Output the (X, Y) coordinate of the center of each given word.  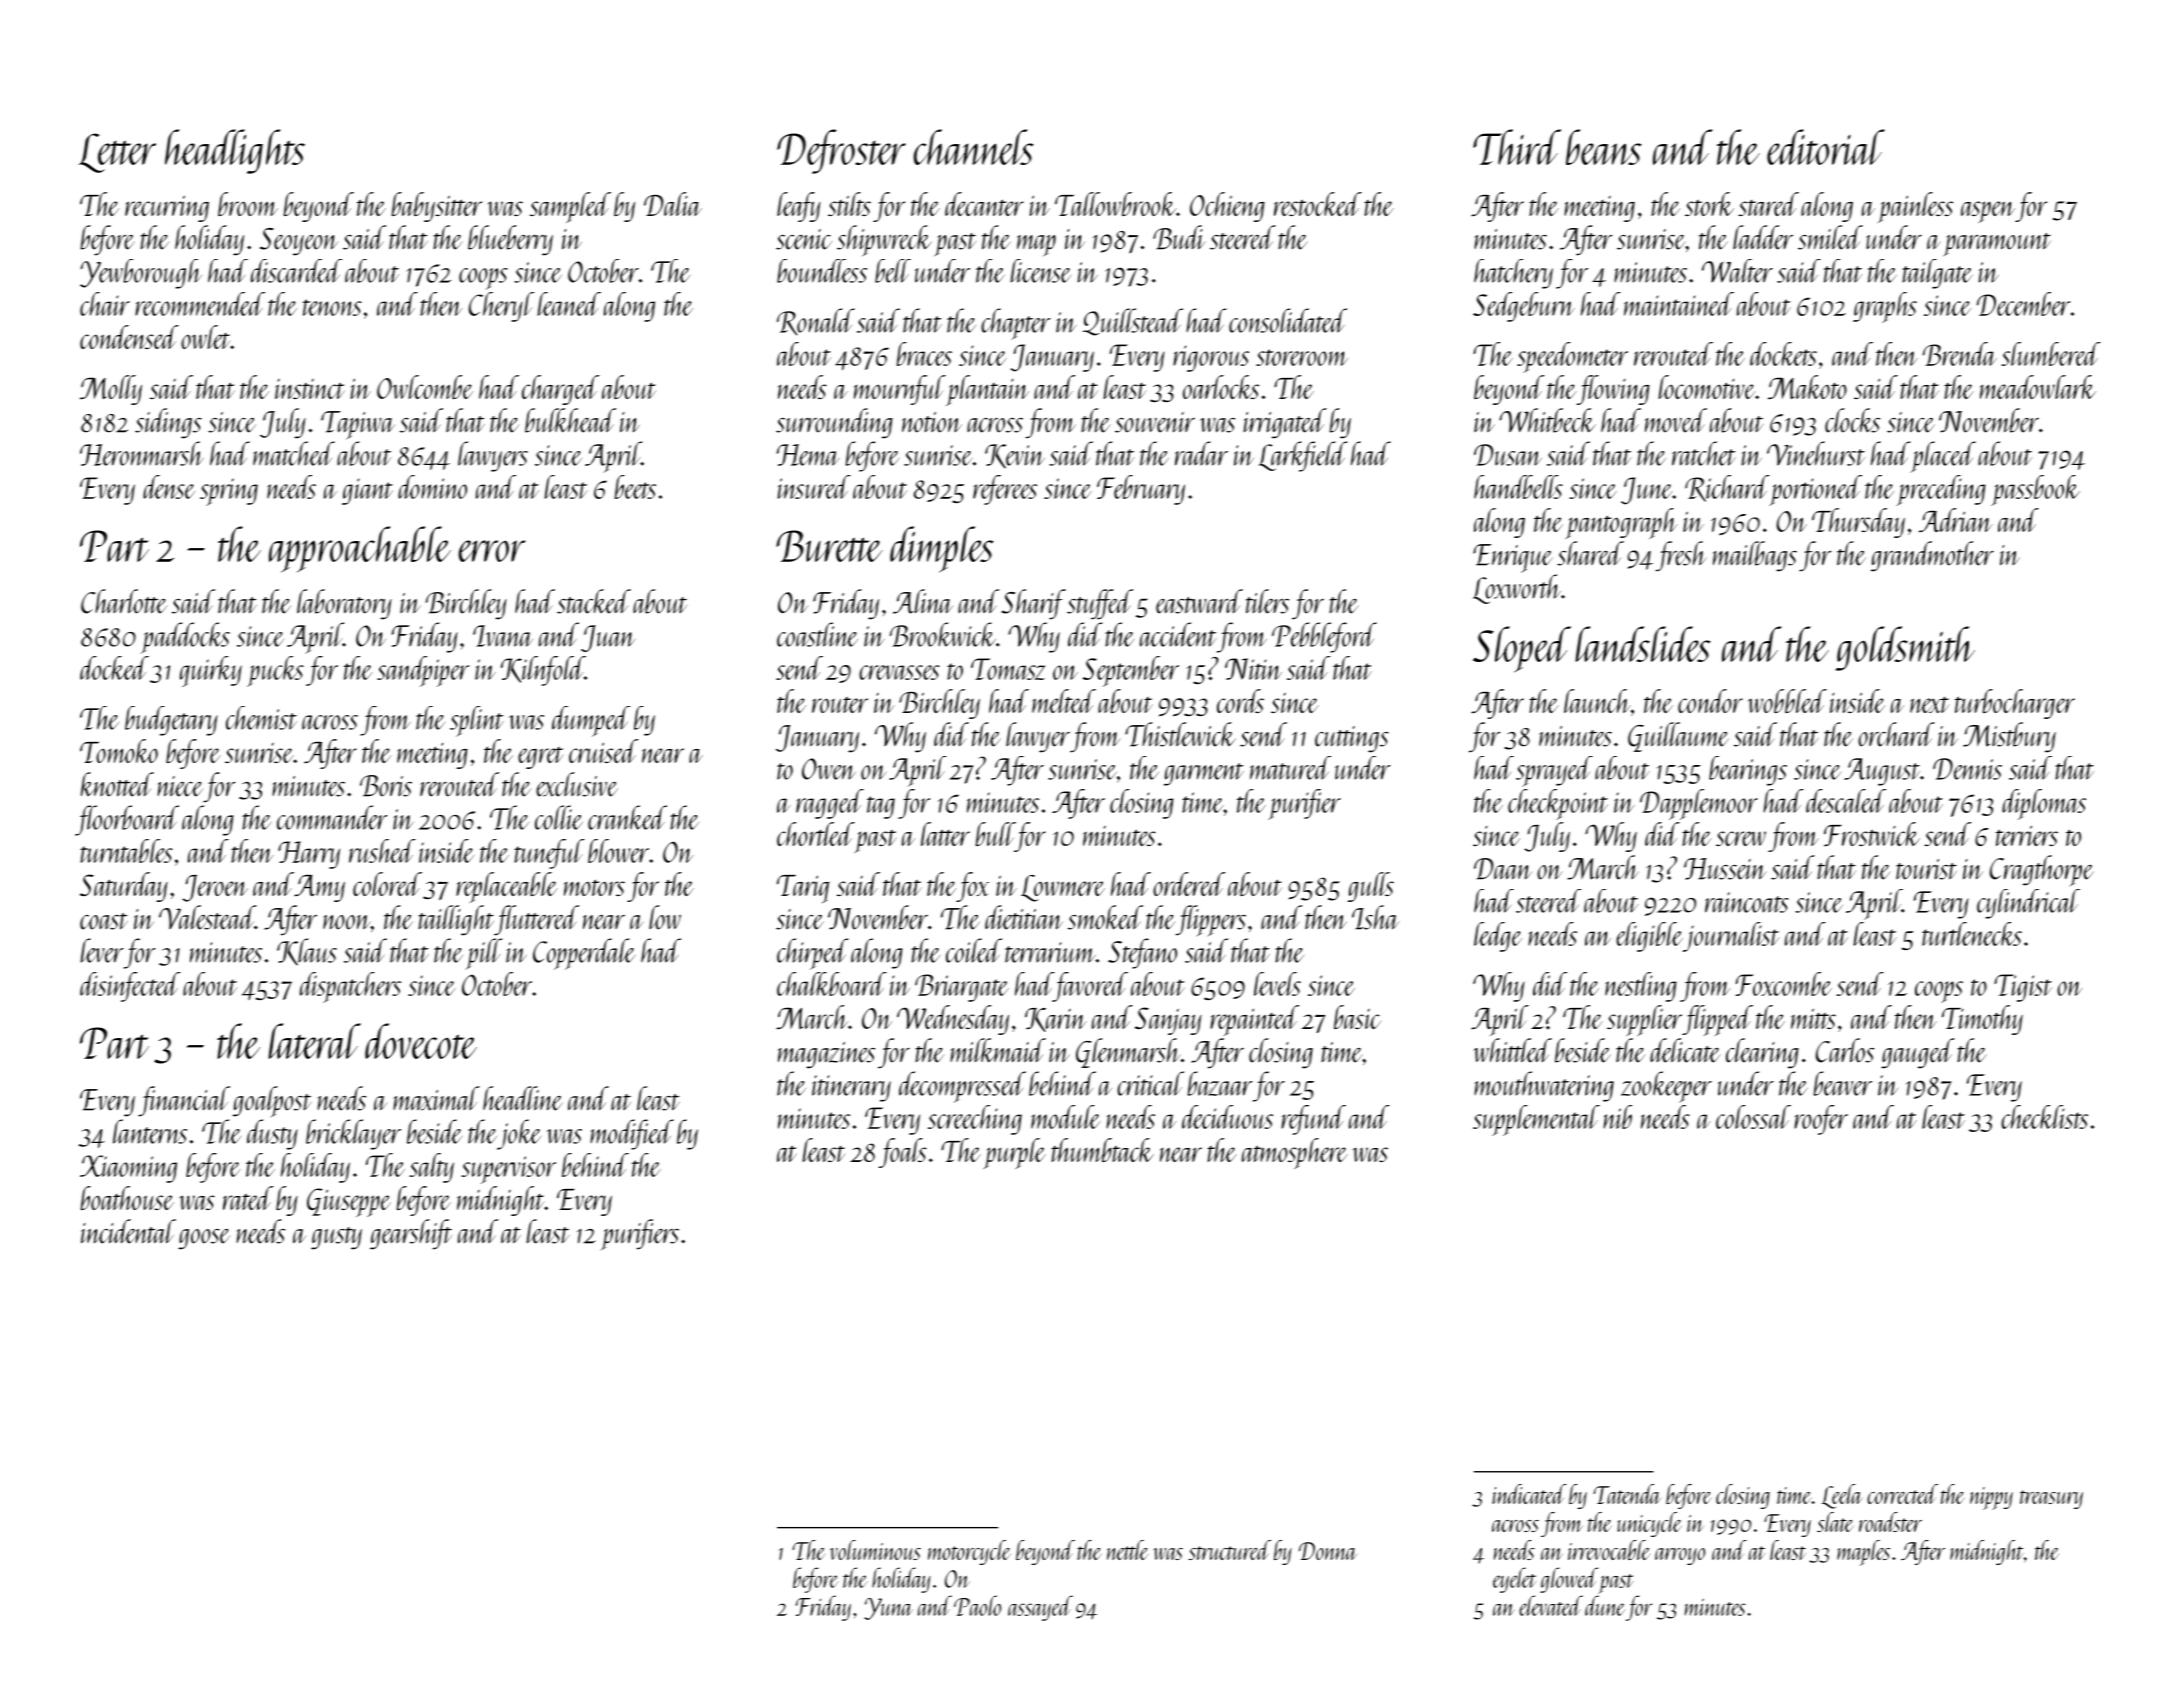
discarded (296, 271)
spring (229, 492)
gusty (336, 1238)
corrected (1902, 1494)
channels (974, 147)
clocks (1852, 420)
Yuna (888, 1609)
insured (814, 487)
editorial (1826, 147)
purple (1014, 1153)
